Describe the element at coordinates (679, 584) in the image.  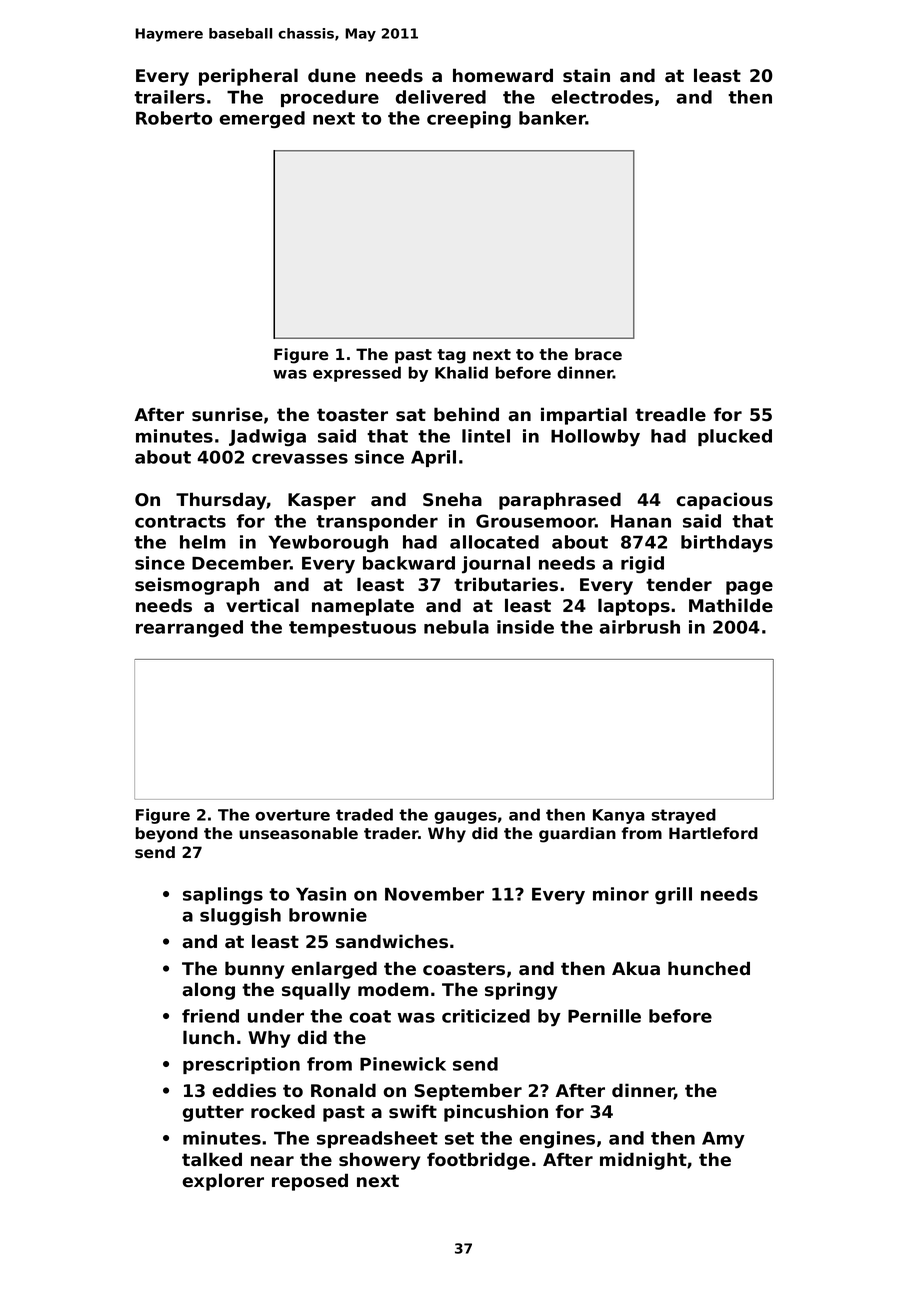
I see `tender` at that location.
